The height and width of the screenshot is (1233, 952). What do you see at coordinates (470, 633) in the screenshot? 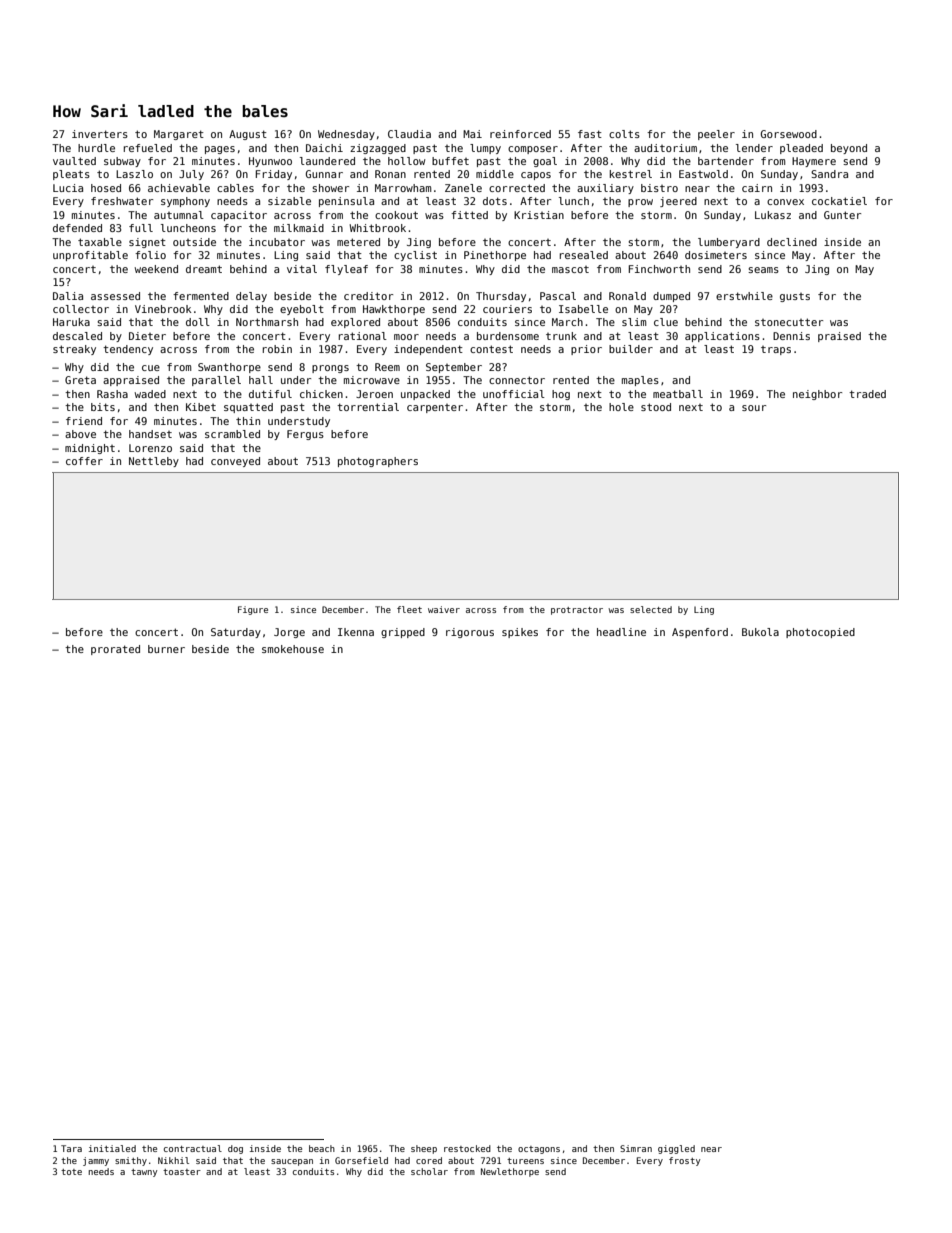
I see `rigorous` at bounding box center [470, 633].
